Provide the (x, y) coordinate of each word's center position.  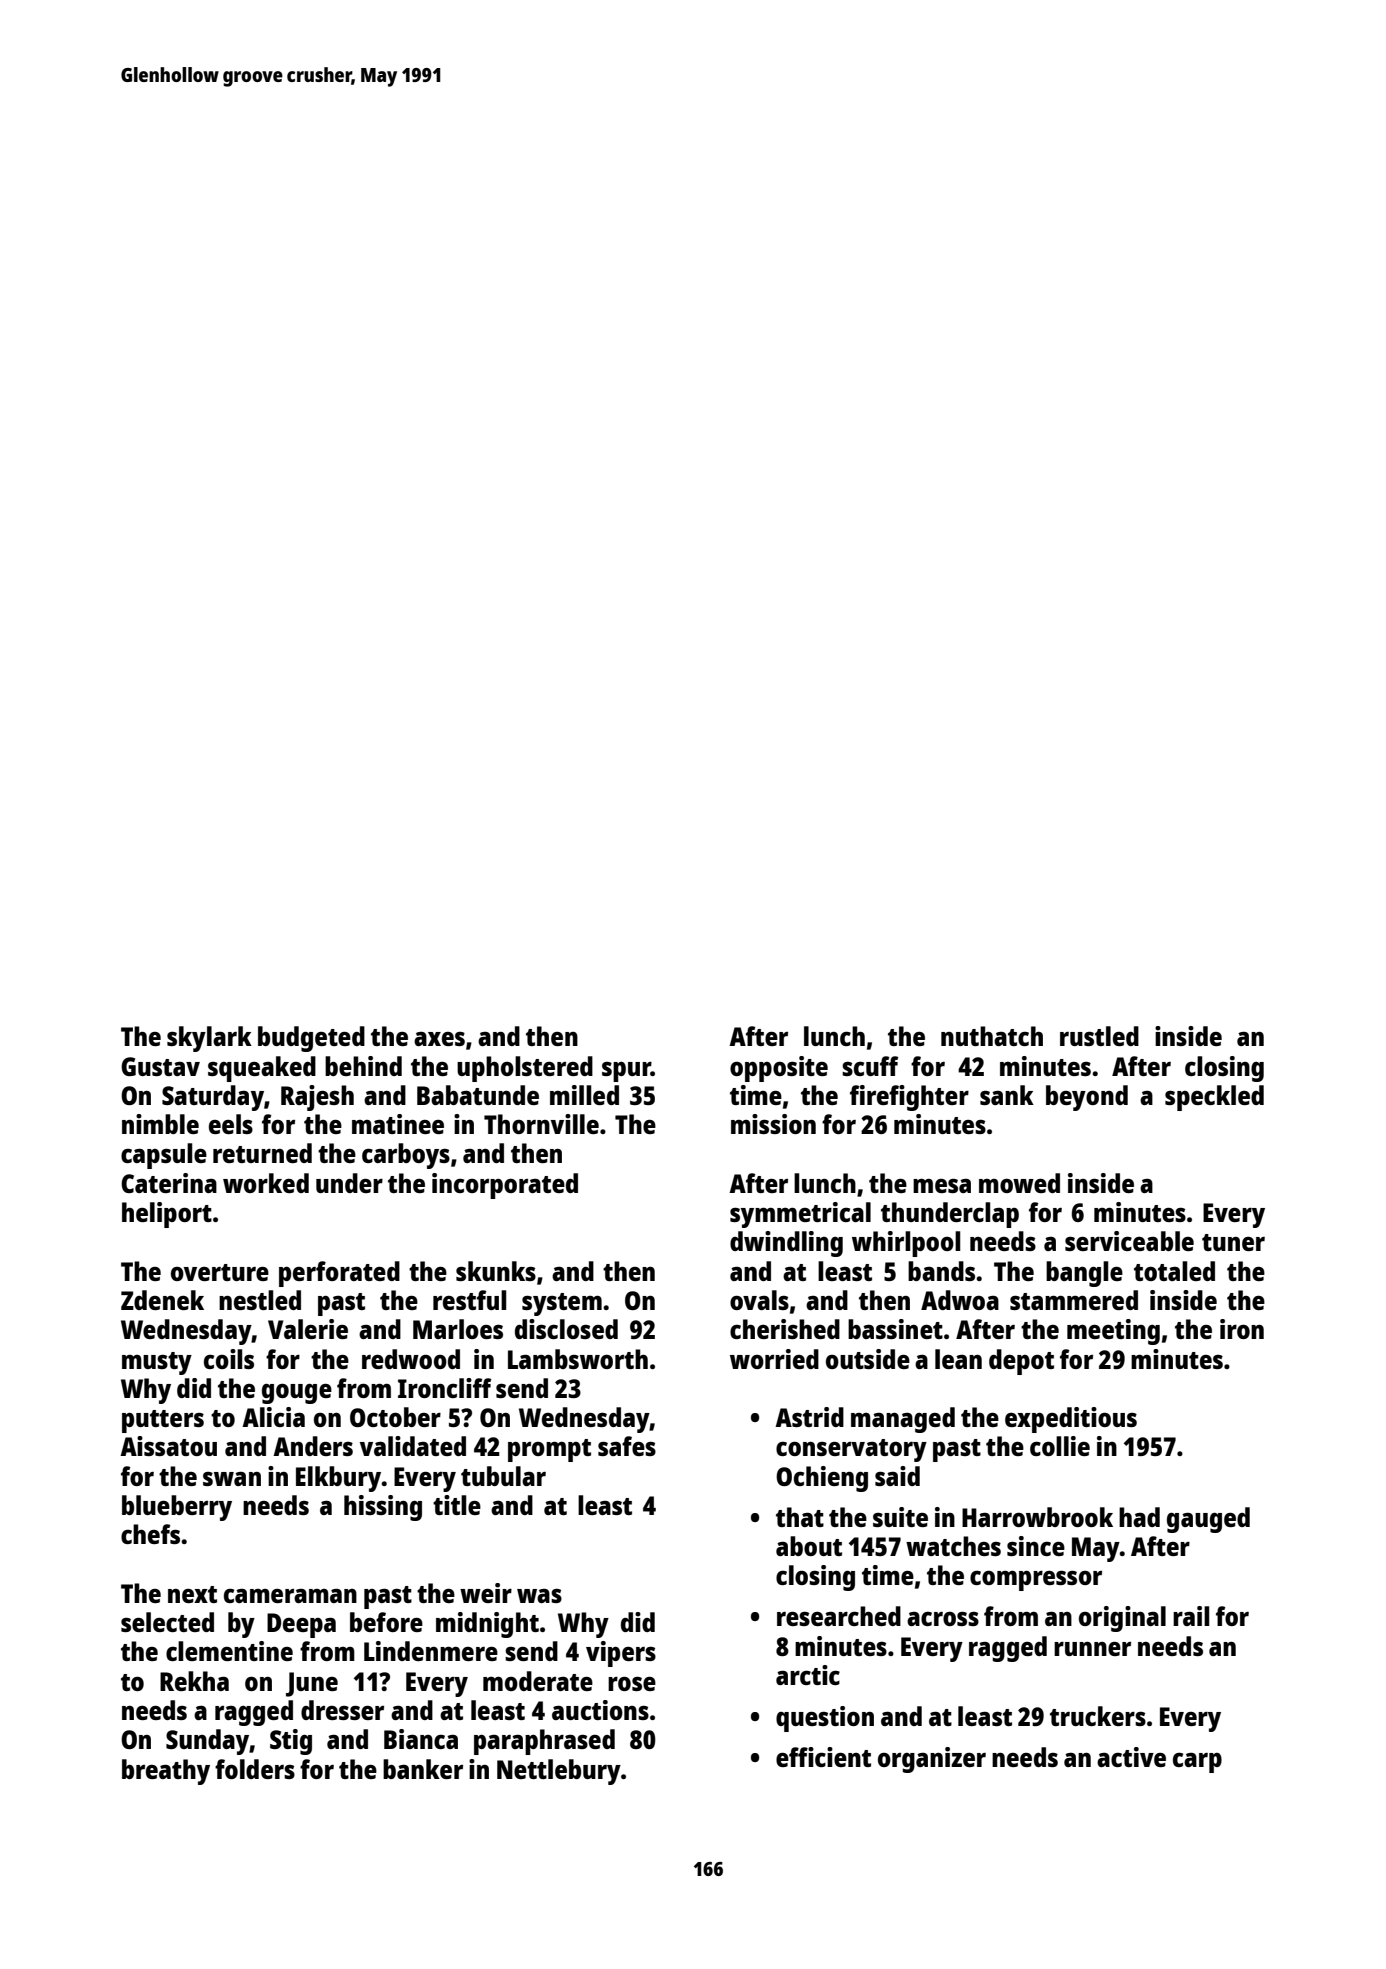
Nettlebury (559, 1772)
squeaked (262, 1069)
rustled (1099, 1036)
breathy (166, 1772)
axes (439, 1038)
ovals (759, 1300)
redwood (411, 1359)
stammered (1074, 1300)
